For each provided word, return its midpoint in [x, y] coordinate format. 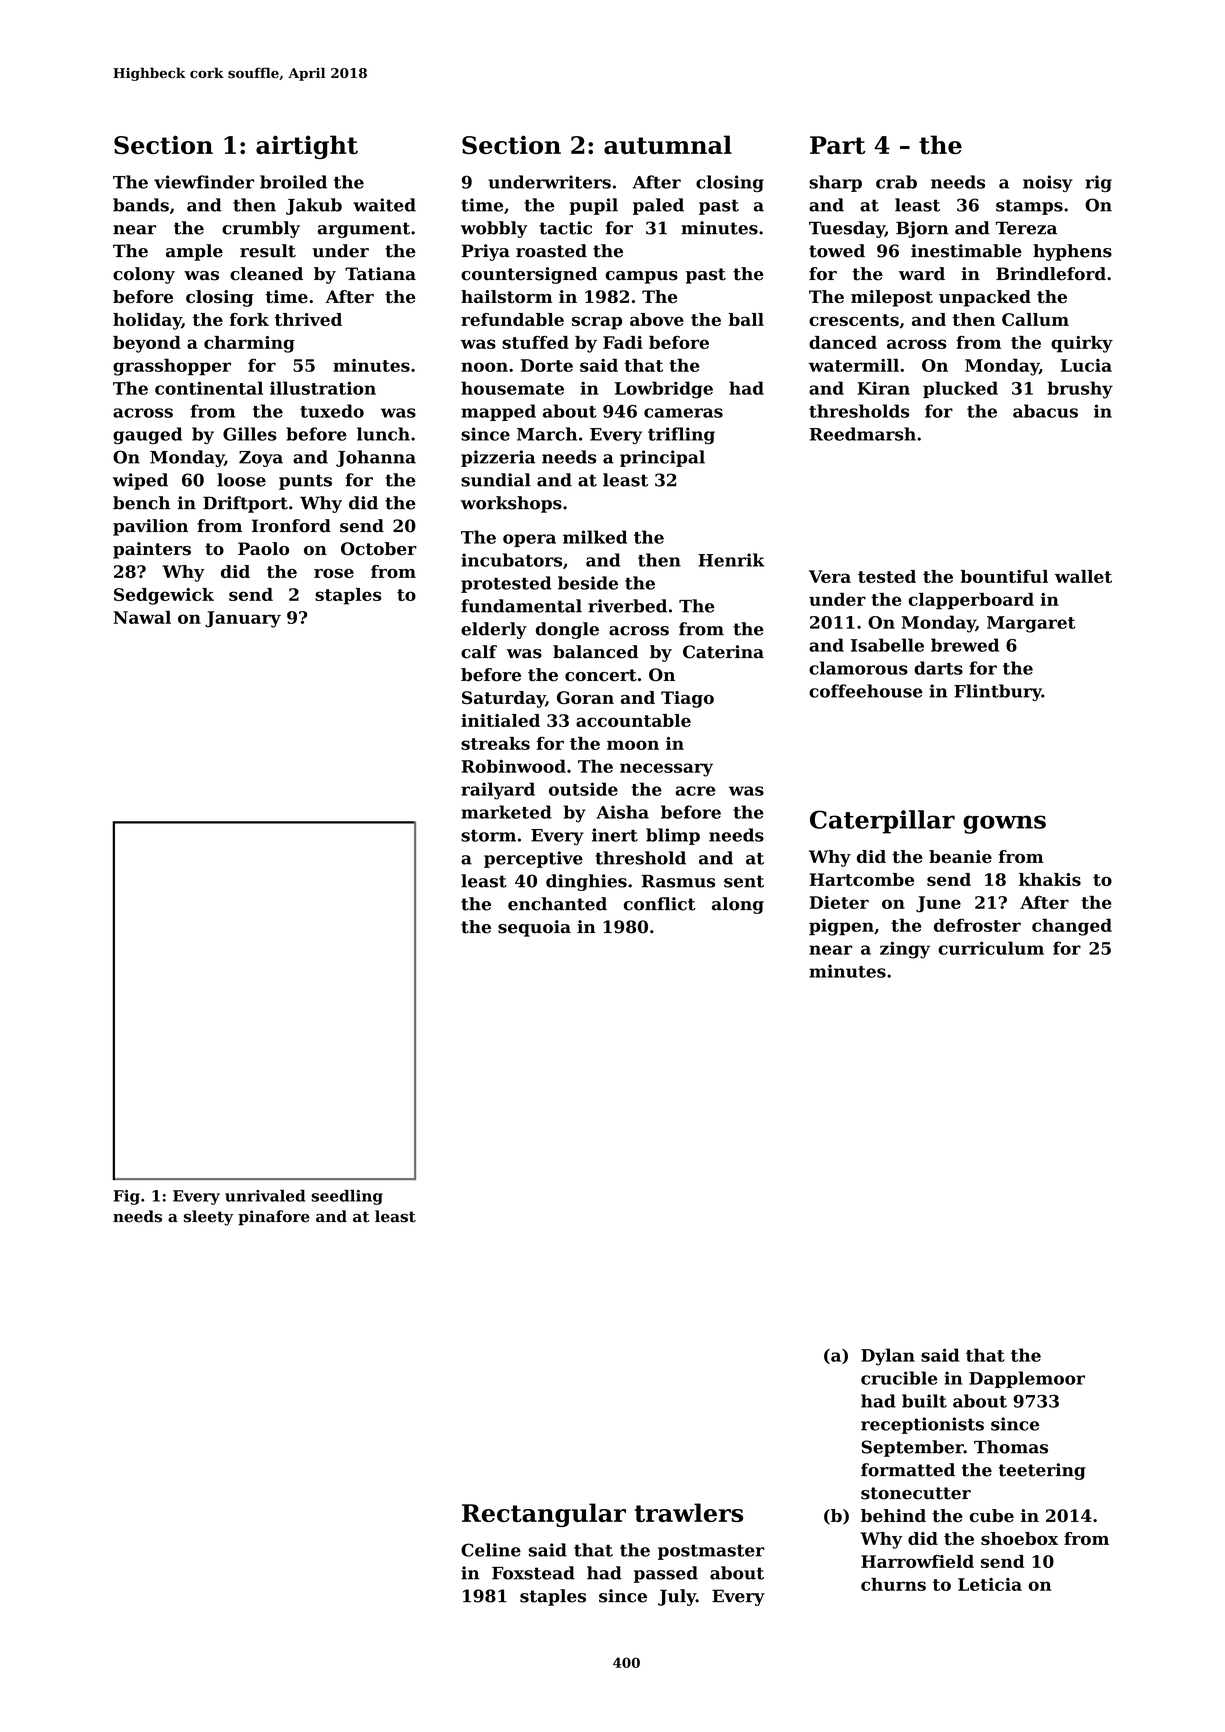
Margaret [1031, 624]
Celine [491, 1550]
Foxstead [533, 1573]
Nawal [142, 617]
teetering [1042, 1471]
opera [529, 540]
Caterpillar [882, 822]
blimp [673, 836]
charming [249, 344]
